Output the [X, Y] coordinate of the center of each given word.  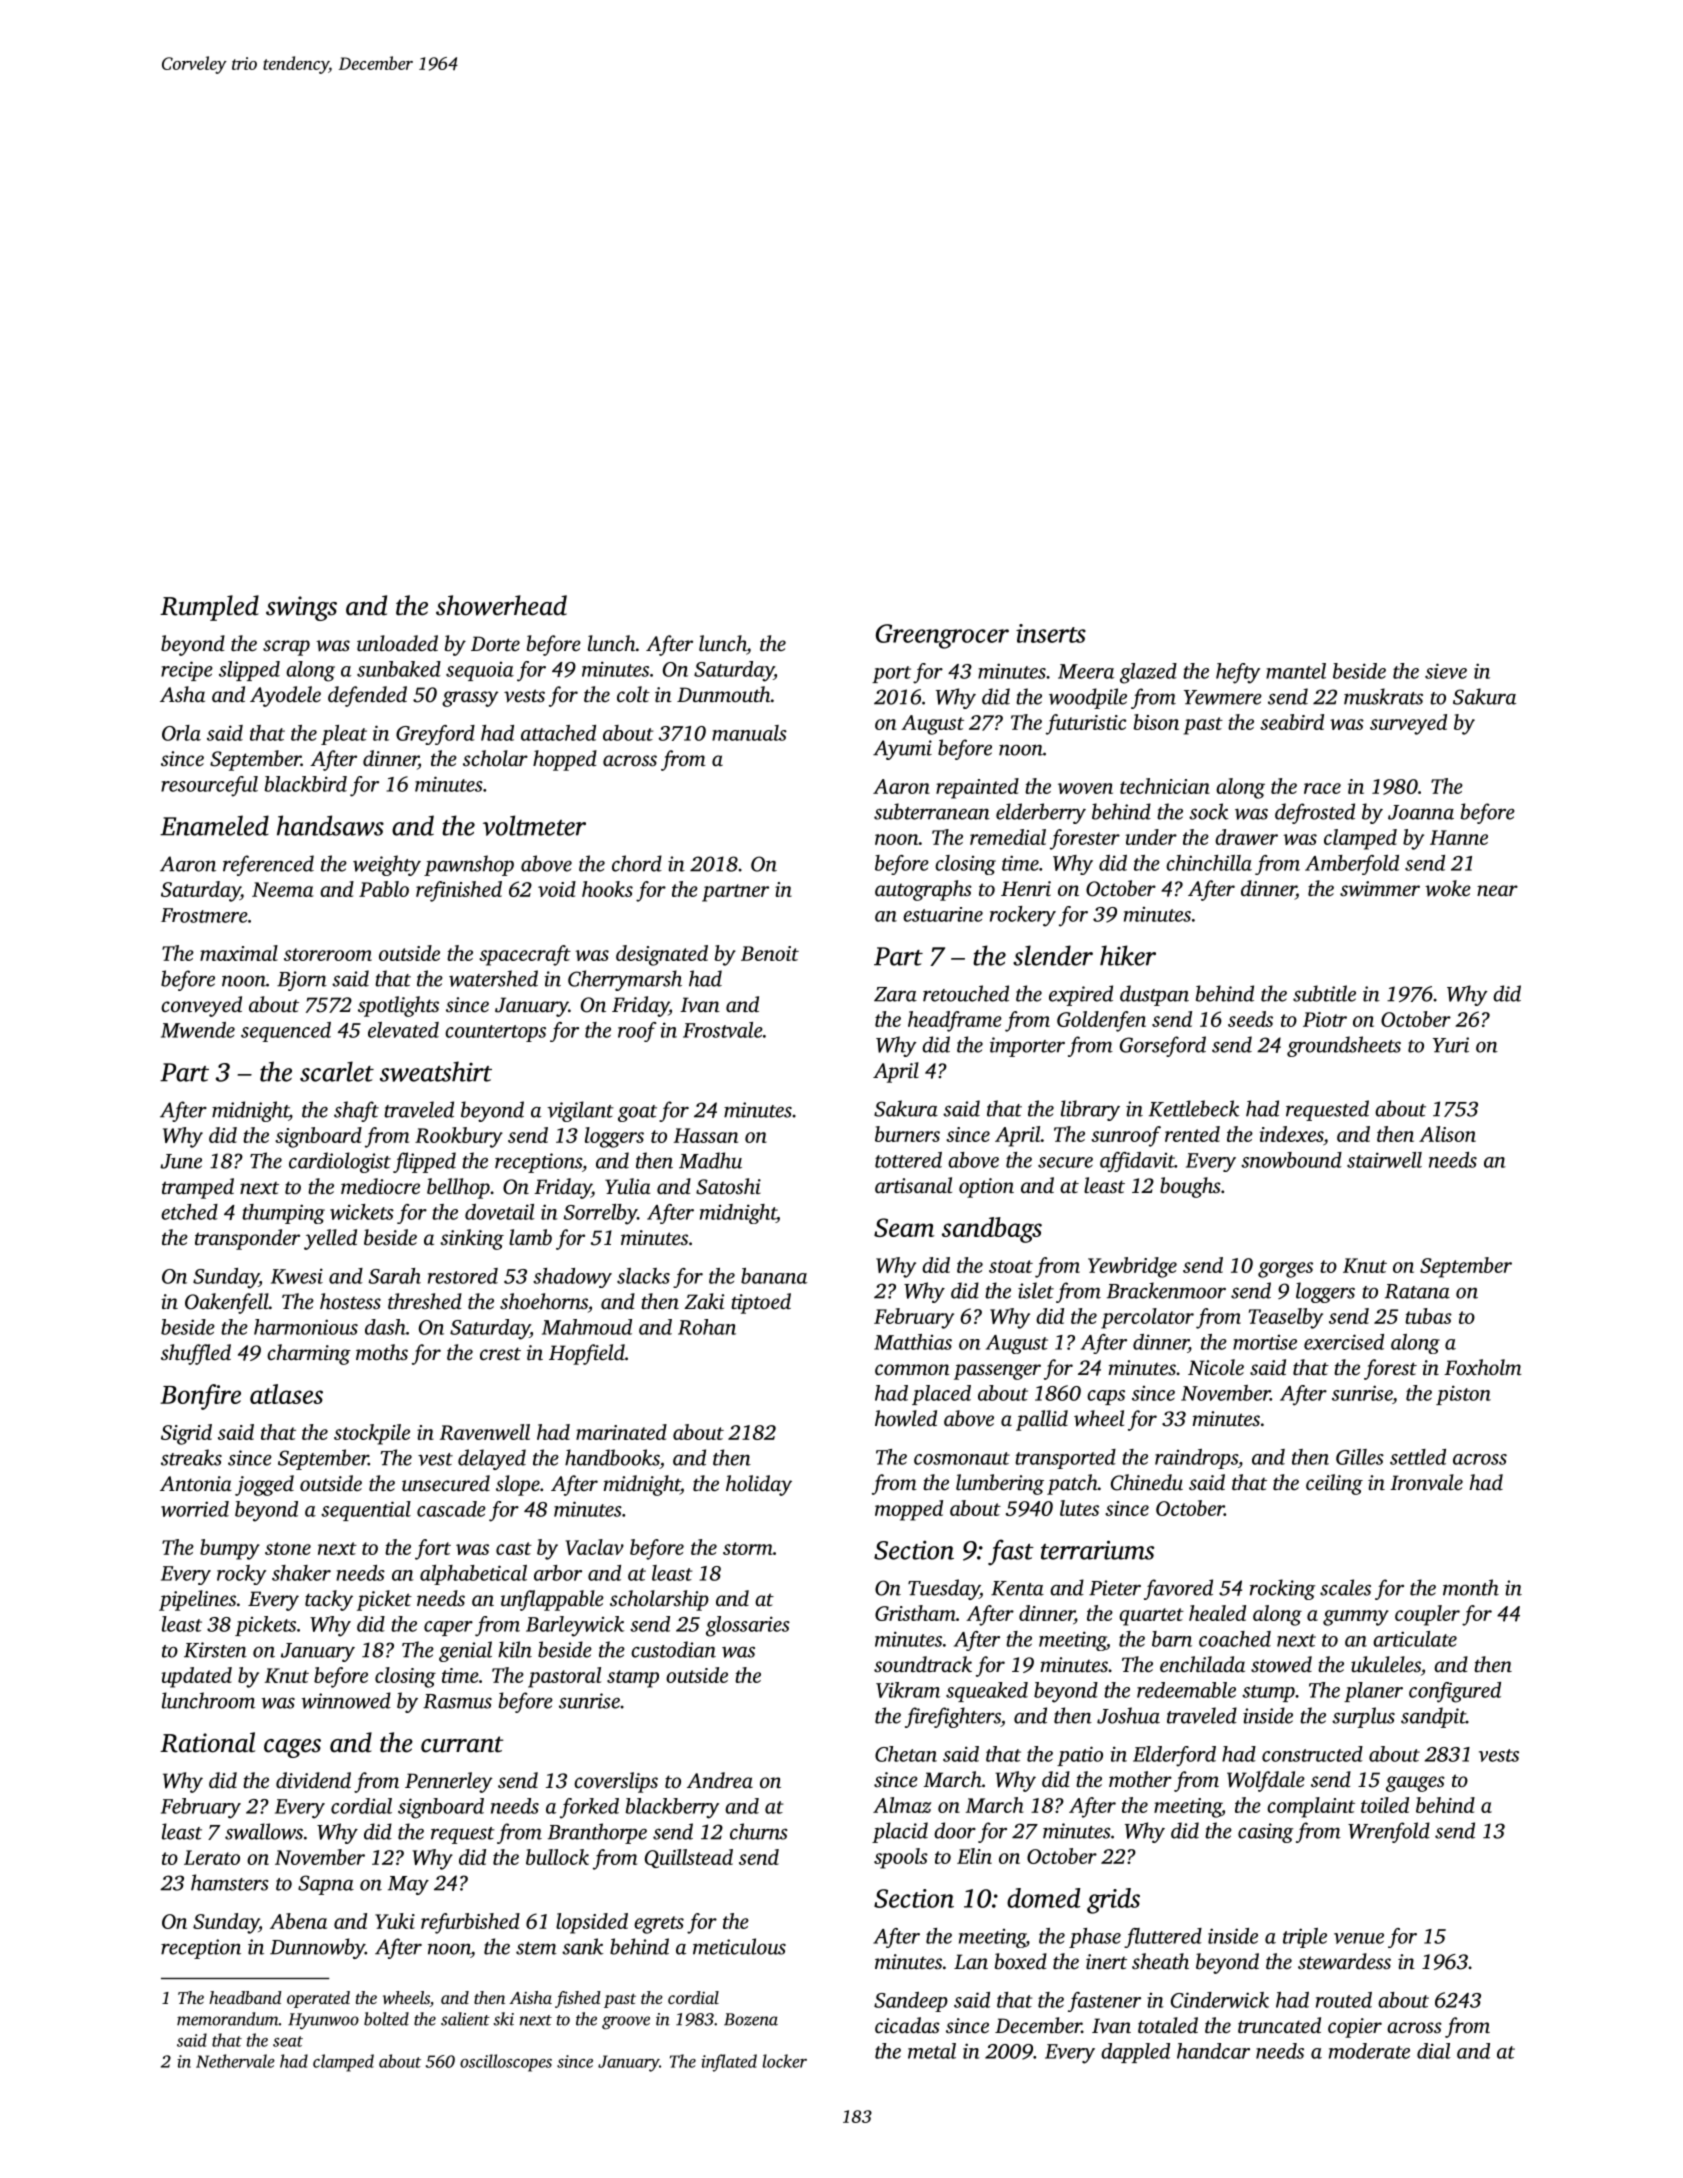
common [912, 1369]
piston [1463, 1395]
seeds [1250, 1019]
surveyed [1408, 724]
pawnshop [469, 865]
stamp [633, 1679]
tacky [329, 1600]
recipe [187, 671]
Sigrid [186, 1434]
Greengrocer [942, 636]
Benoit [770, 953]
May [408, 1885]
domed [1043, 1898]
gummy [1356, 1618]
